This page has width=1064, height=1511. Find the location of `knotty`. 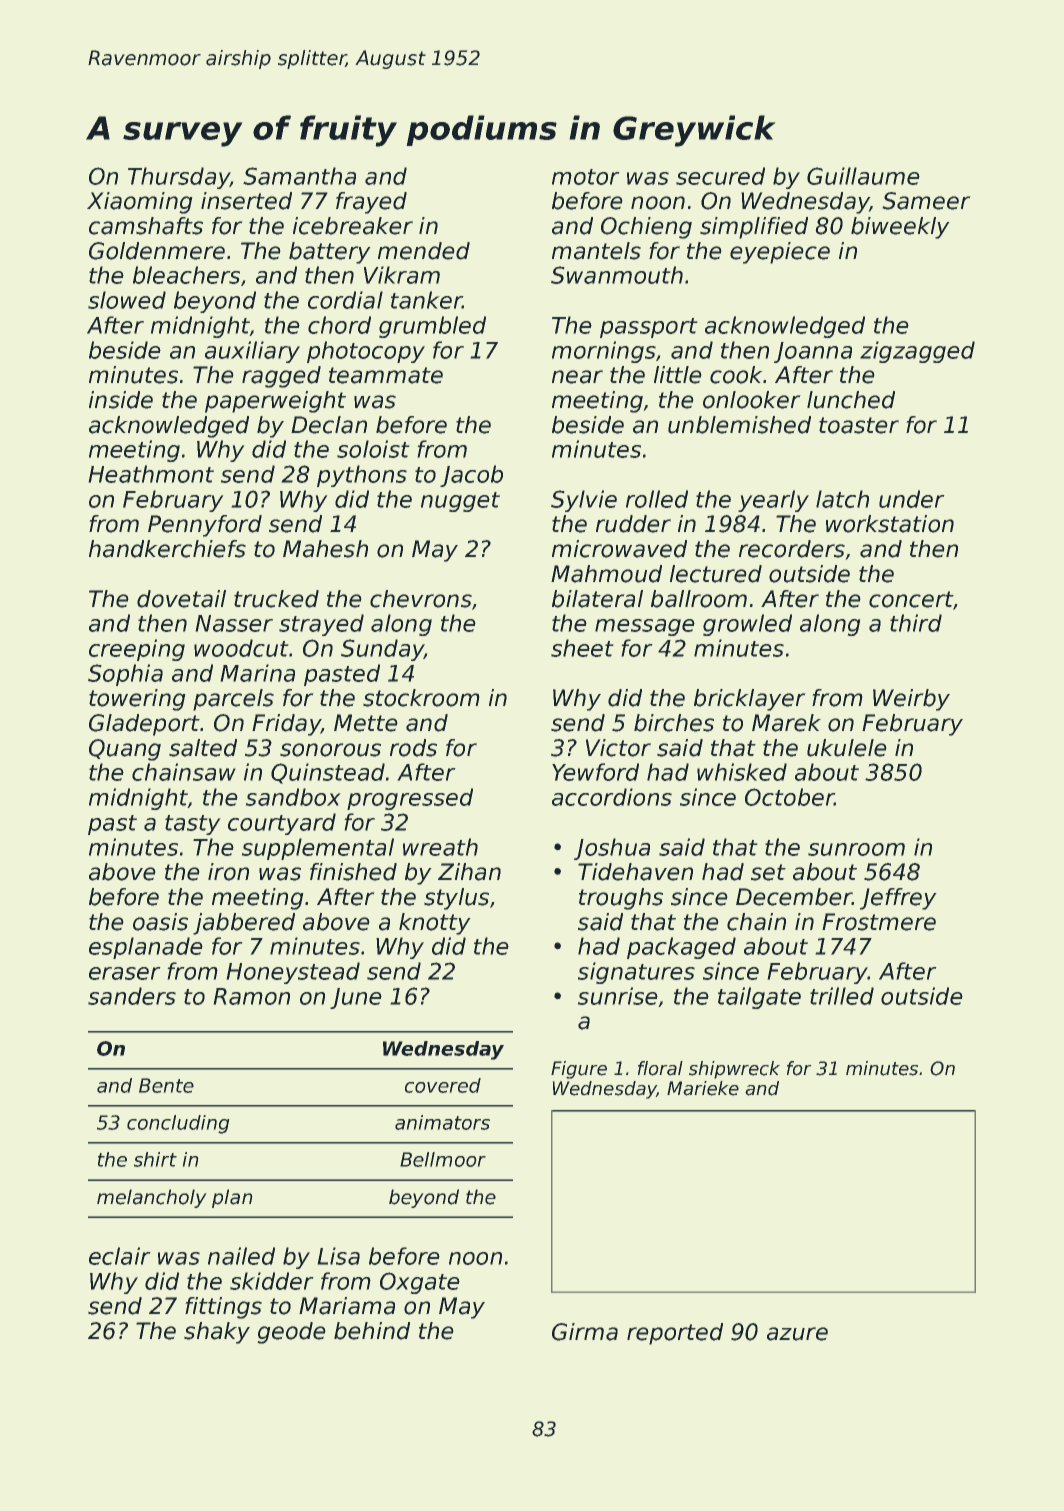

knotty is located at coordinates (434, 924).
